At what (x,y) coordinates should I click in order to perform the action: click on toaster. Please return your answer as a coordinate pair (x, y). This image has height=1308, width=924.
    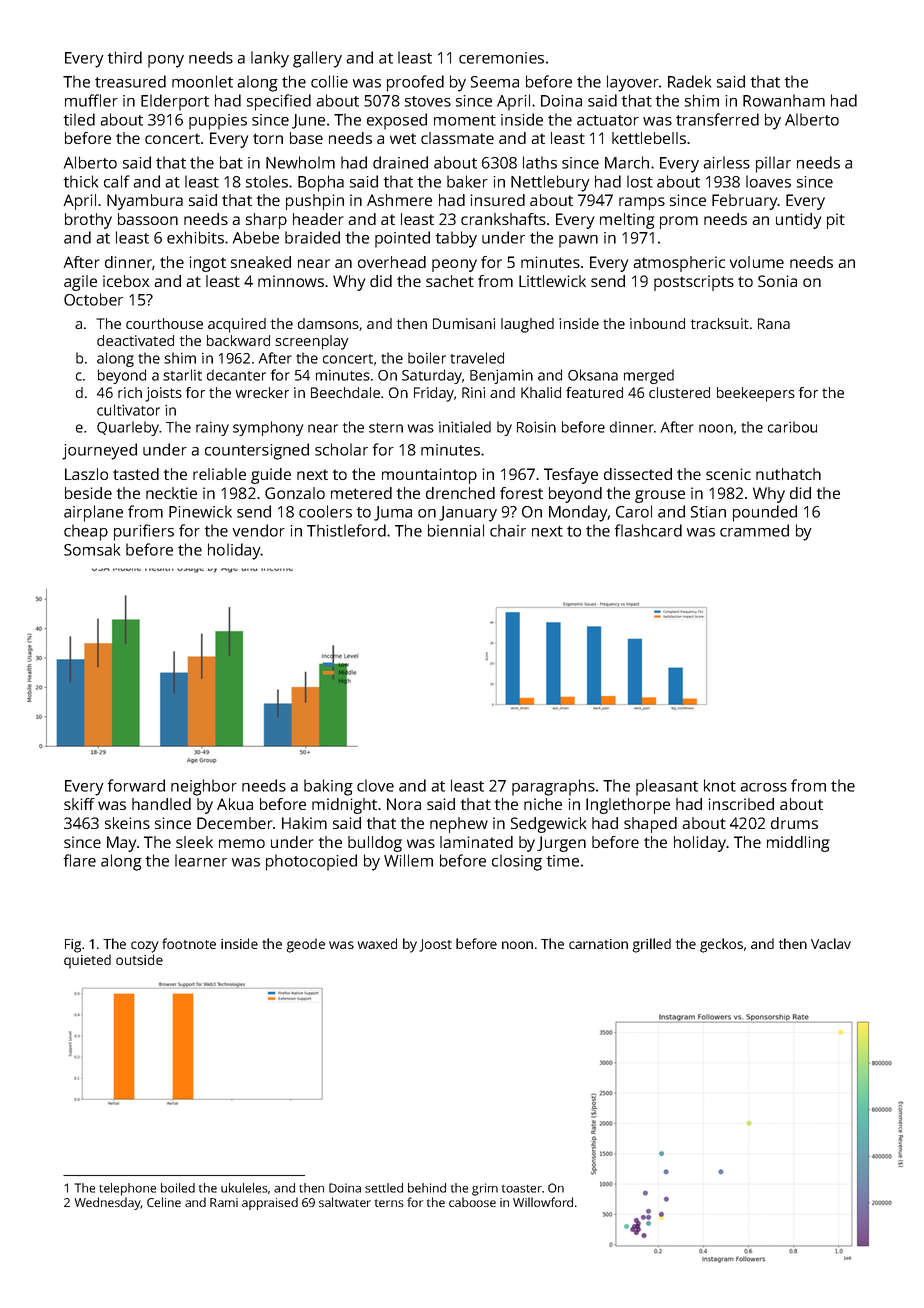
    Looking at the image, I should click on (522, 1189).
